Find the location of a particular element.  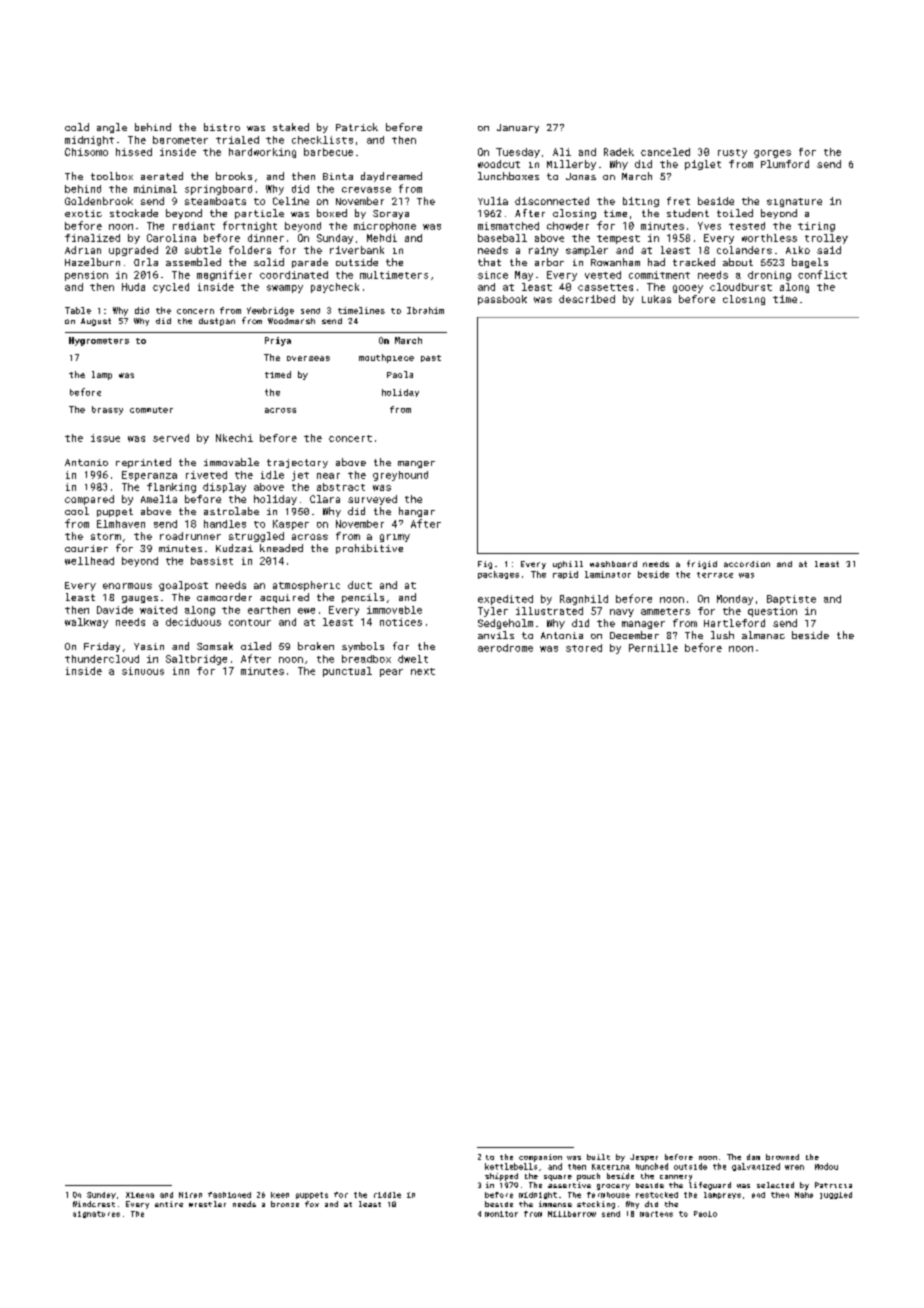

shipped is located at coordinates (501, 1177).
